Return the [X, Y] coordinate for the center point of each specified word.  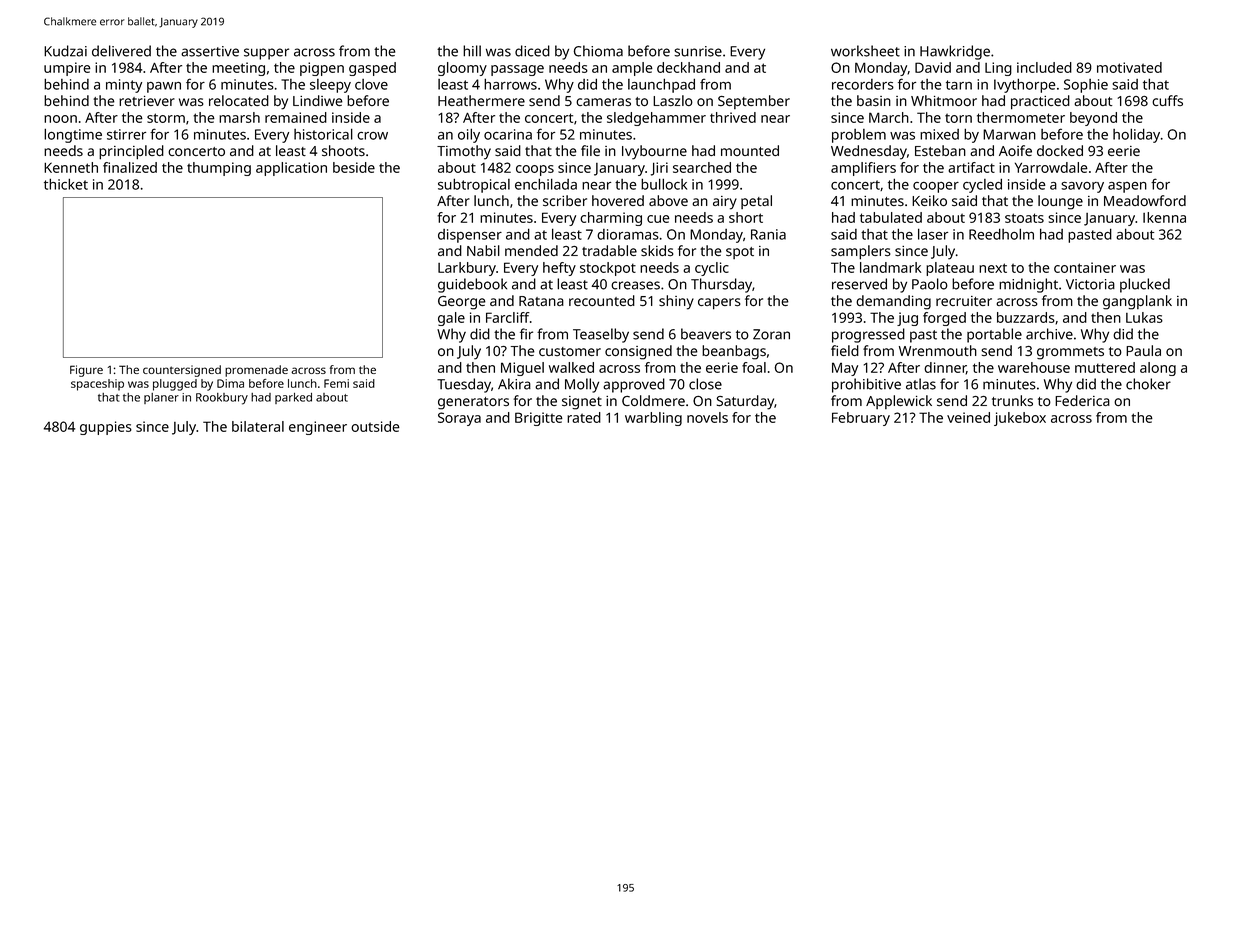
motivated [1129, 67]
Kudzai [65, 51]
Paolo [930, 284]
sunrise [698, 51]
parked [293, 398]
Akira [514, 384]
